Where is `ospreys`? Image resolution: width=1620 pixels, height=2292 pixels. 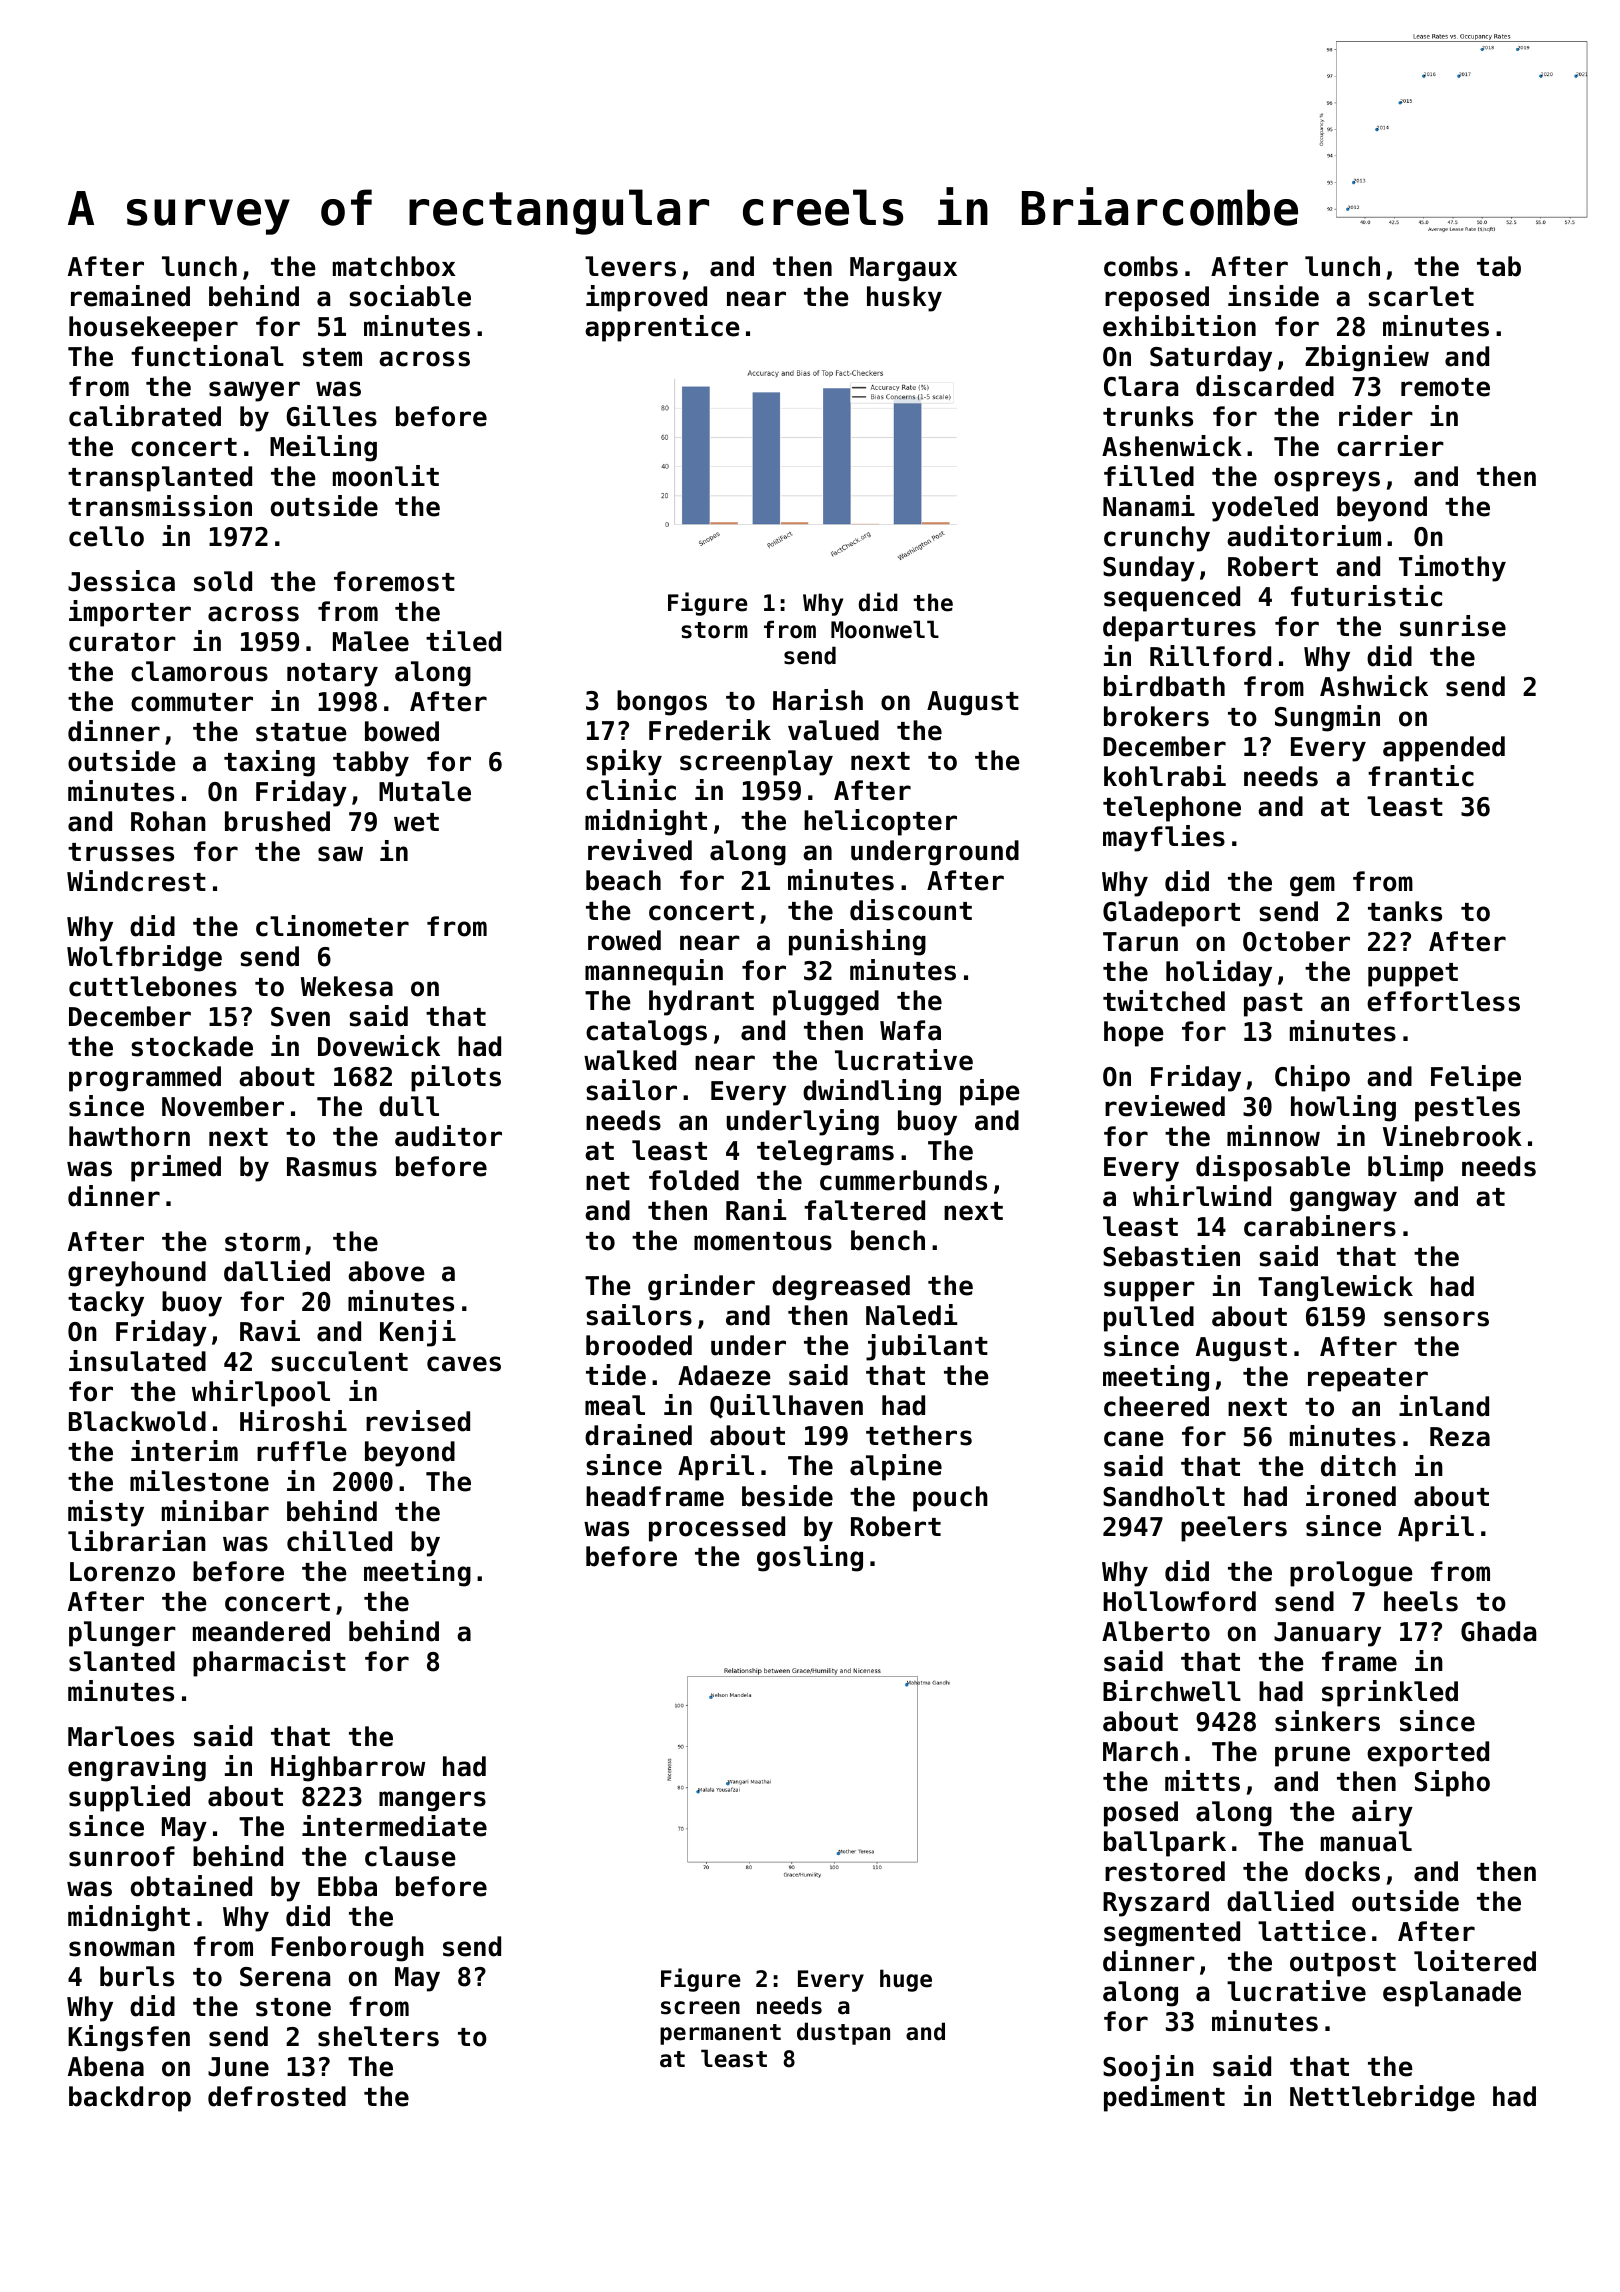
ospreys is located at coordinates (1327, 481).
